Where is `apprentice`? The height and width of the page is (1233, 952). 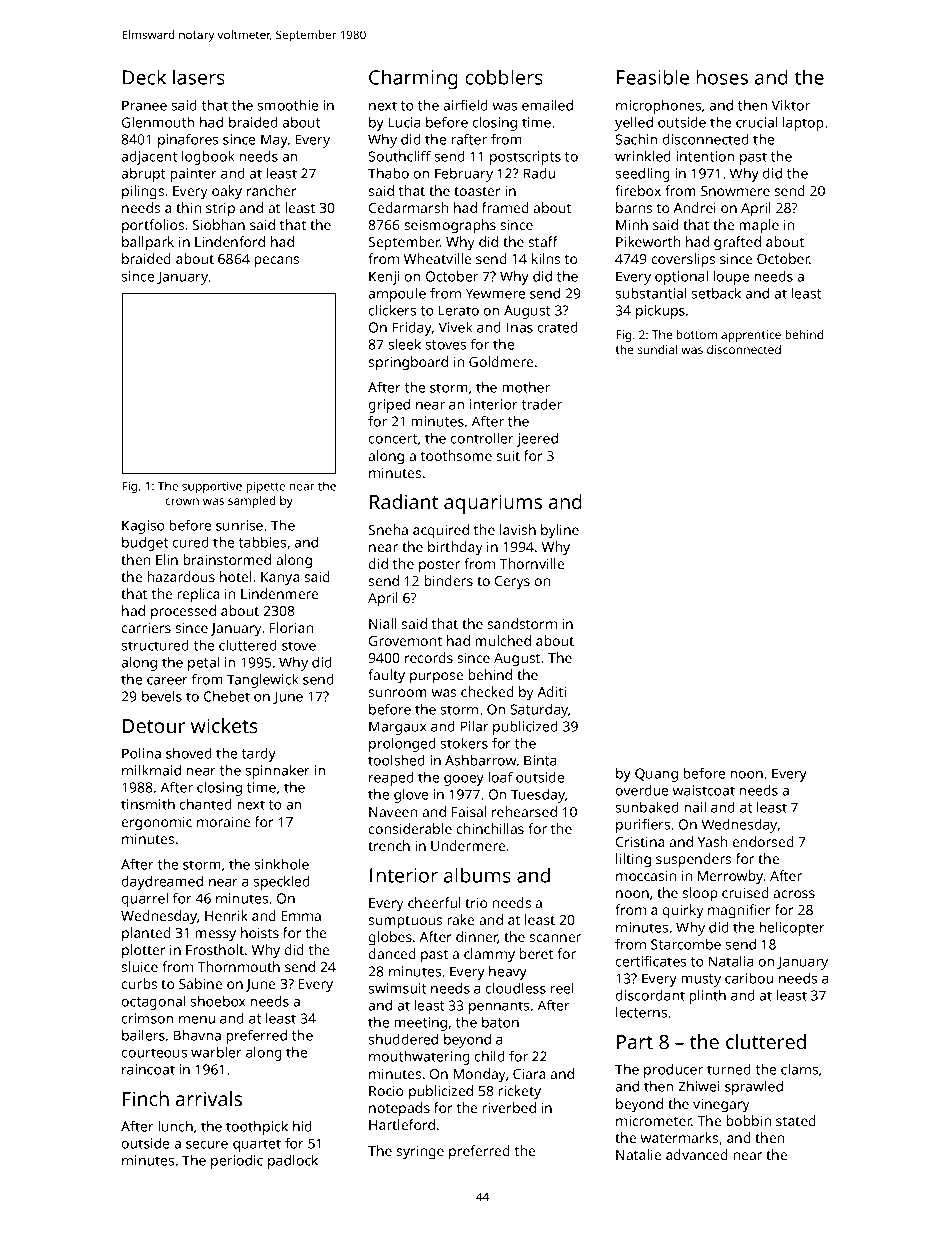 apprentice is located at coordinates (751, 336).
